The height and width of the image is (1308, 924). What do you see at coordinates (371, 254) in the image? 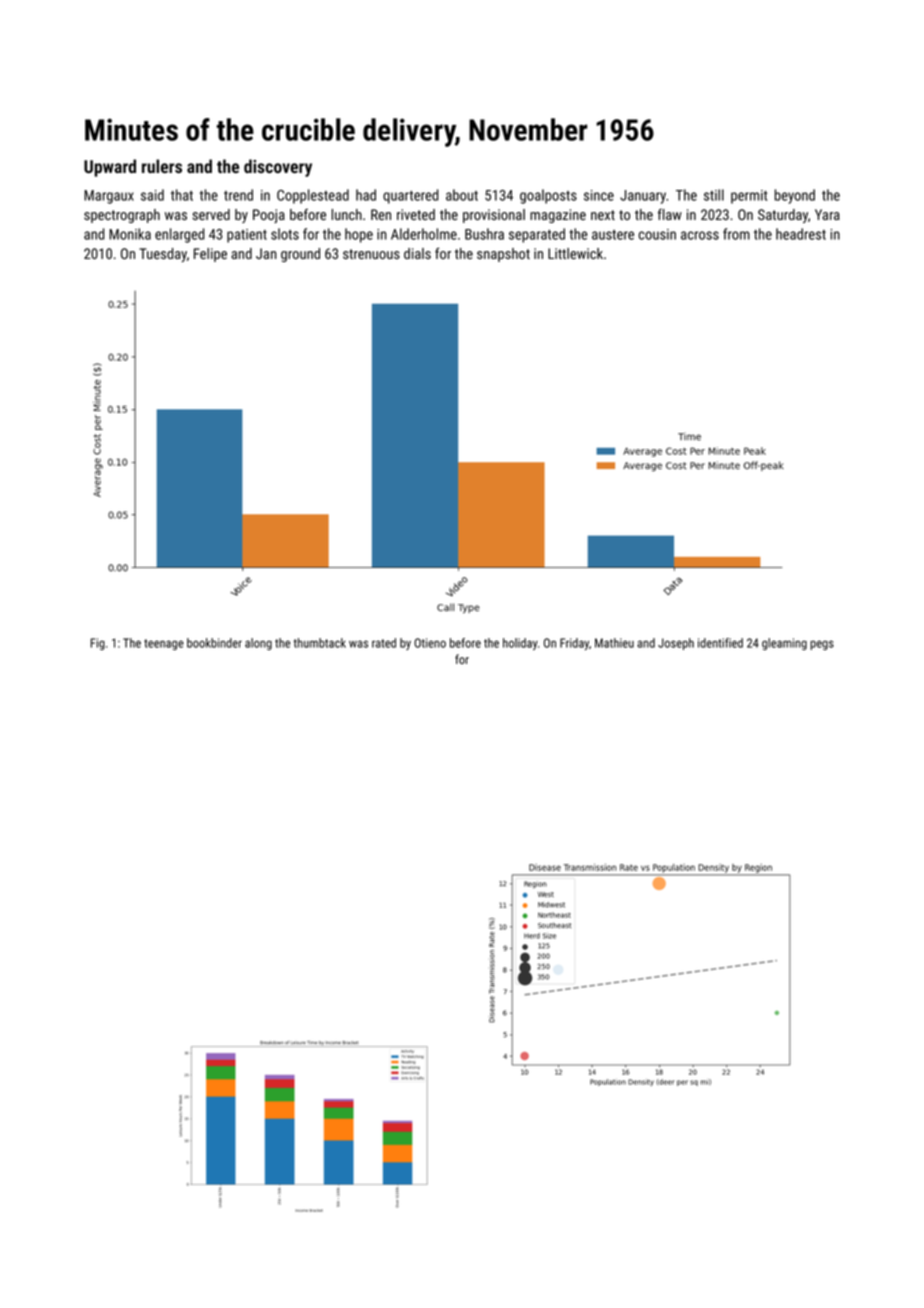
I see `strenuous` at bounding box center [371, 254].
